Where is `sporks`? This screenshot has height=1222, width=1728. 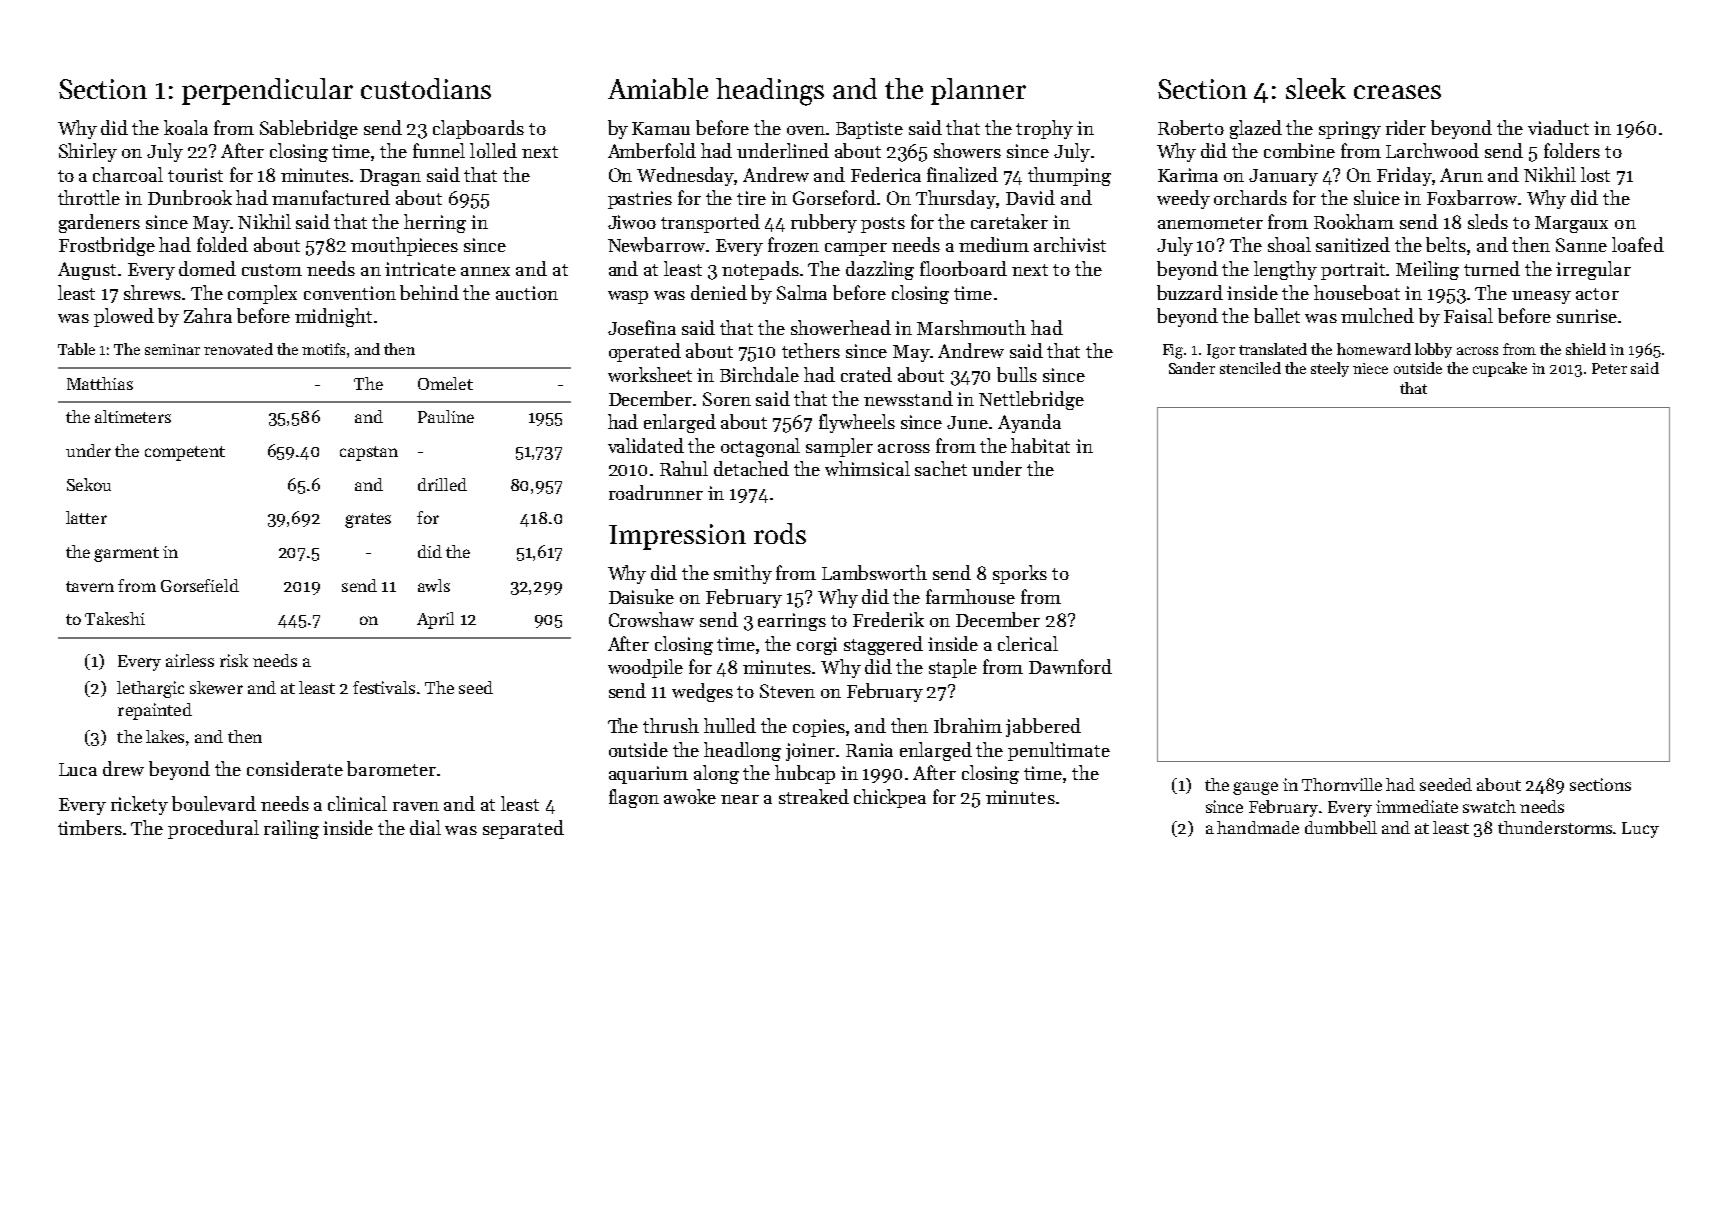
sporks is located at coordinates (1020, 574).
